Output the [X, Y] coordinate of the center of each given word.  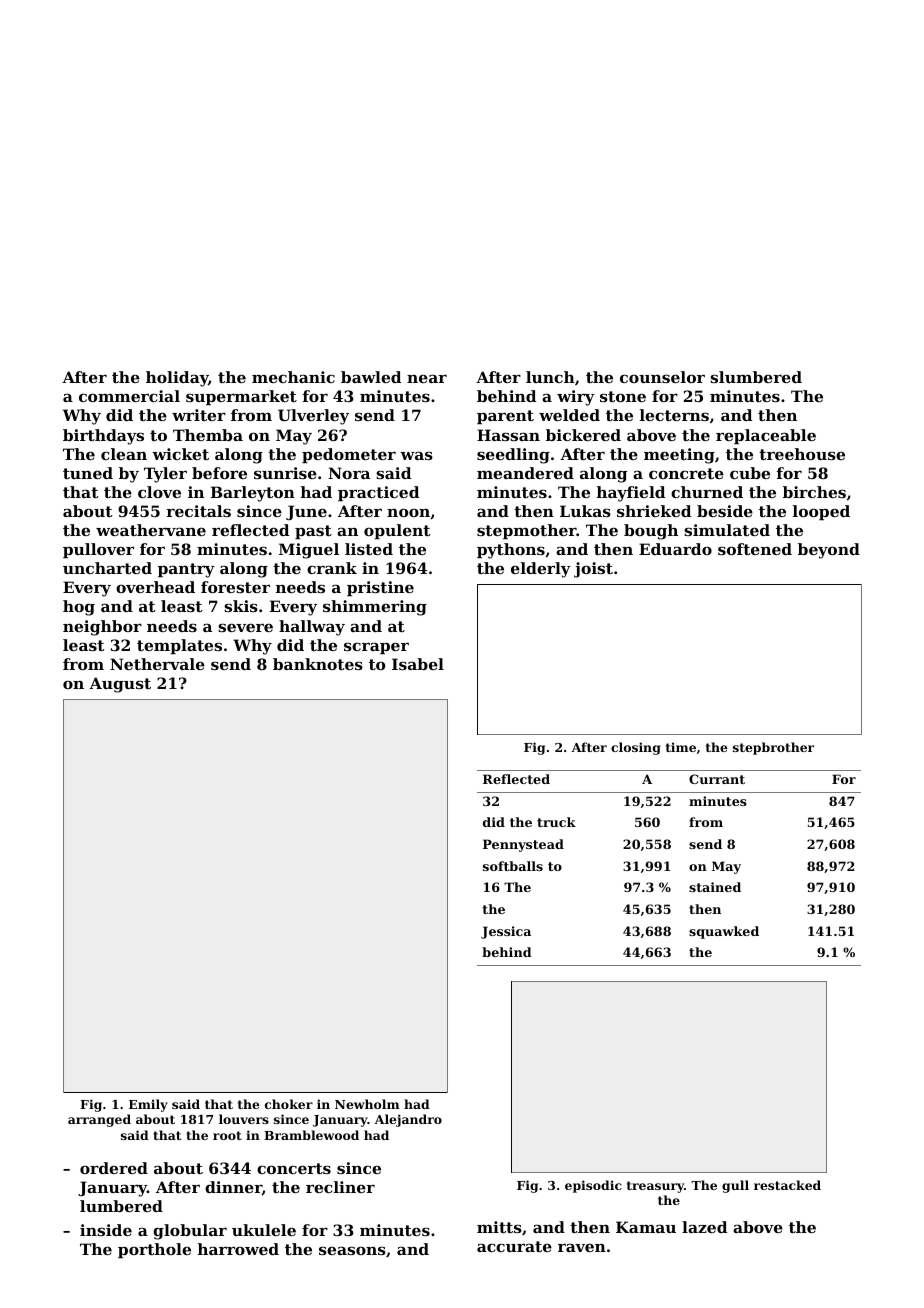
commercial [129, 396]
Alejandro [408, 1120]
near [427, 378]
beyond [829, 551]
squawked [724, 932]
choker [289, 1104]
